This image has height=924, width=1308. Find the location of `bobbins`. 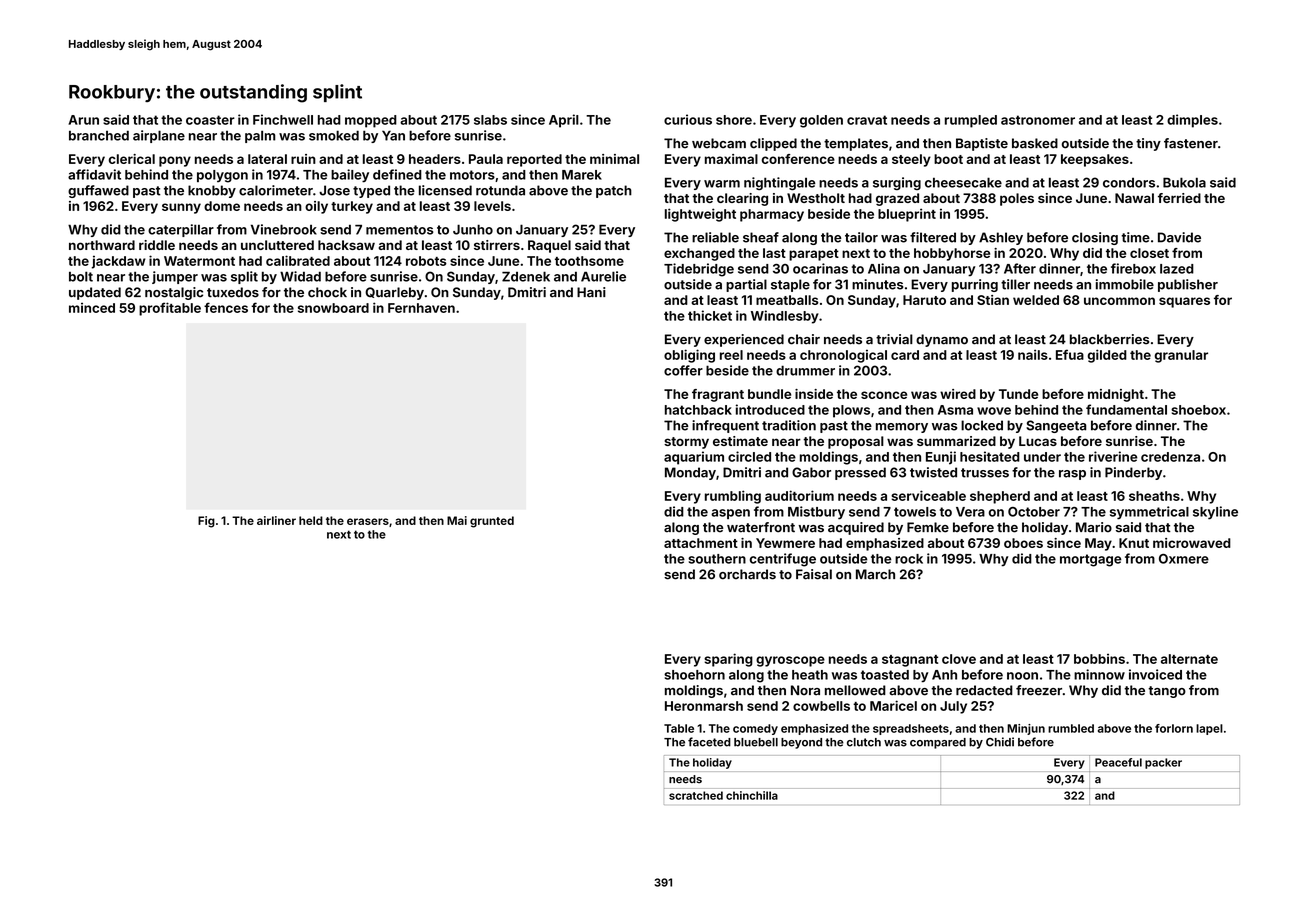

bobbins is located at coordinates (1099, 659).
